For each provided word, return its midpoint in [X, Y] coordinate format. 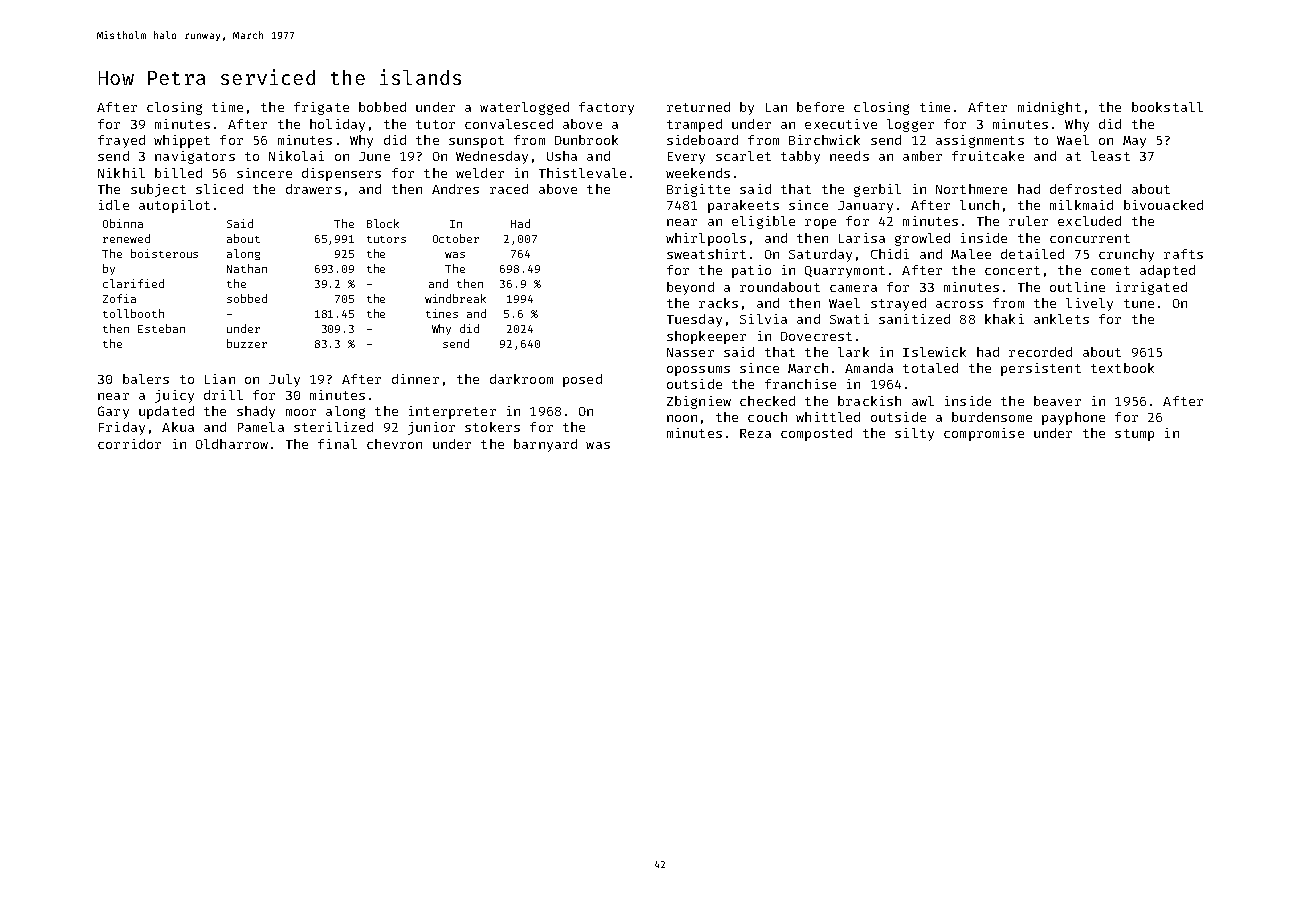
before [820, 107]
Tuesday [694, 320]
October [456, 238]
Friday [122, 428]
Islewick [934, 352]
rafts [1183, 254]
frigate [321, 108]
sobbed [247, 298]
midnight [1049, 108]
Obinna [123, 223]
